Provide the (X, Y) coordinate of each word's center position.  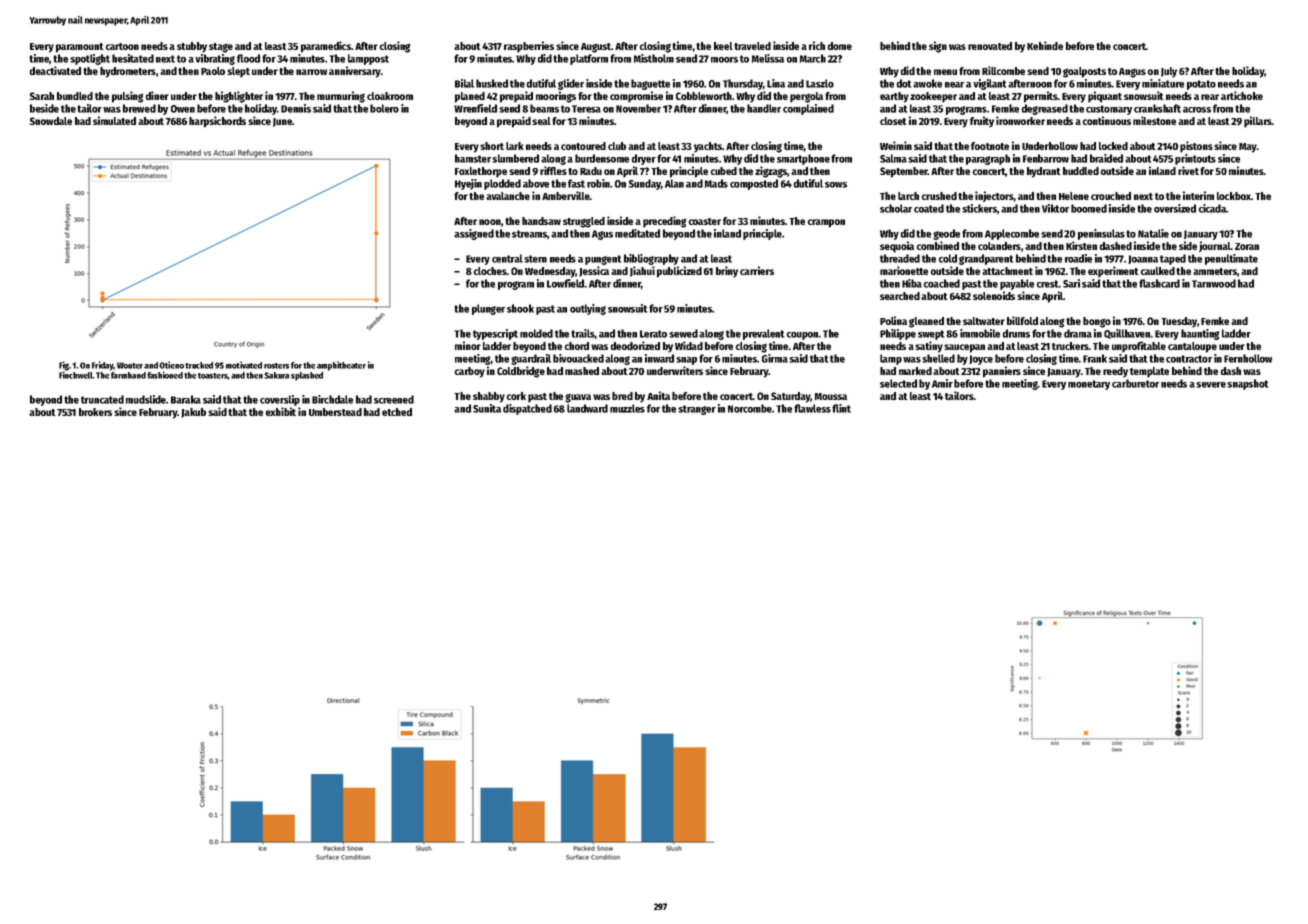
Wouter (130, 365)
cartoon (122, 46)
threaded (900, 258)
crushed (939, 196)
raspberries (529, 47)
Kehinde (1045, 45)
